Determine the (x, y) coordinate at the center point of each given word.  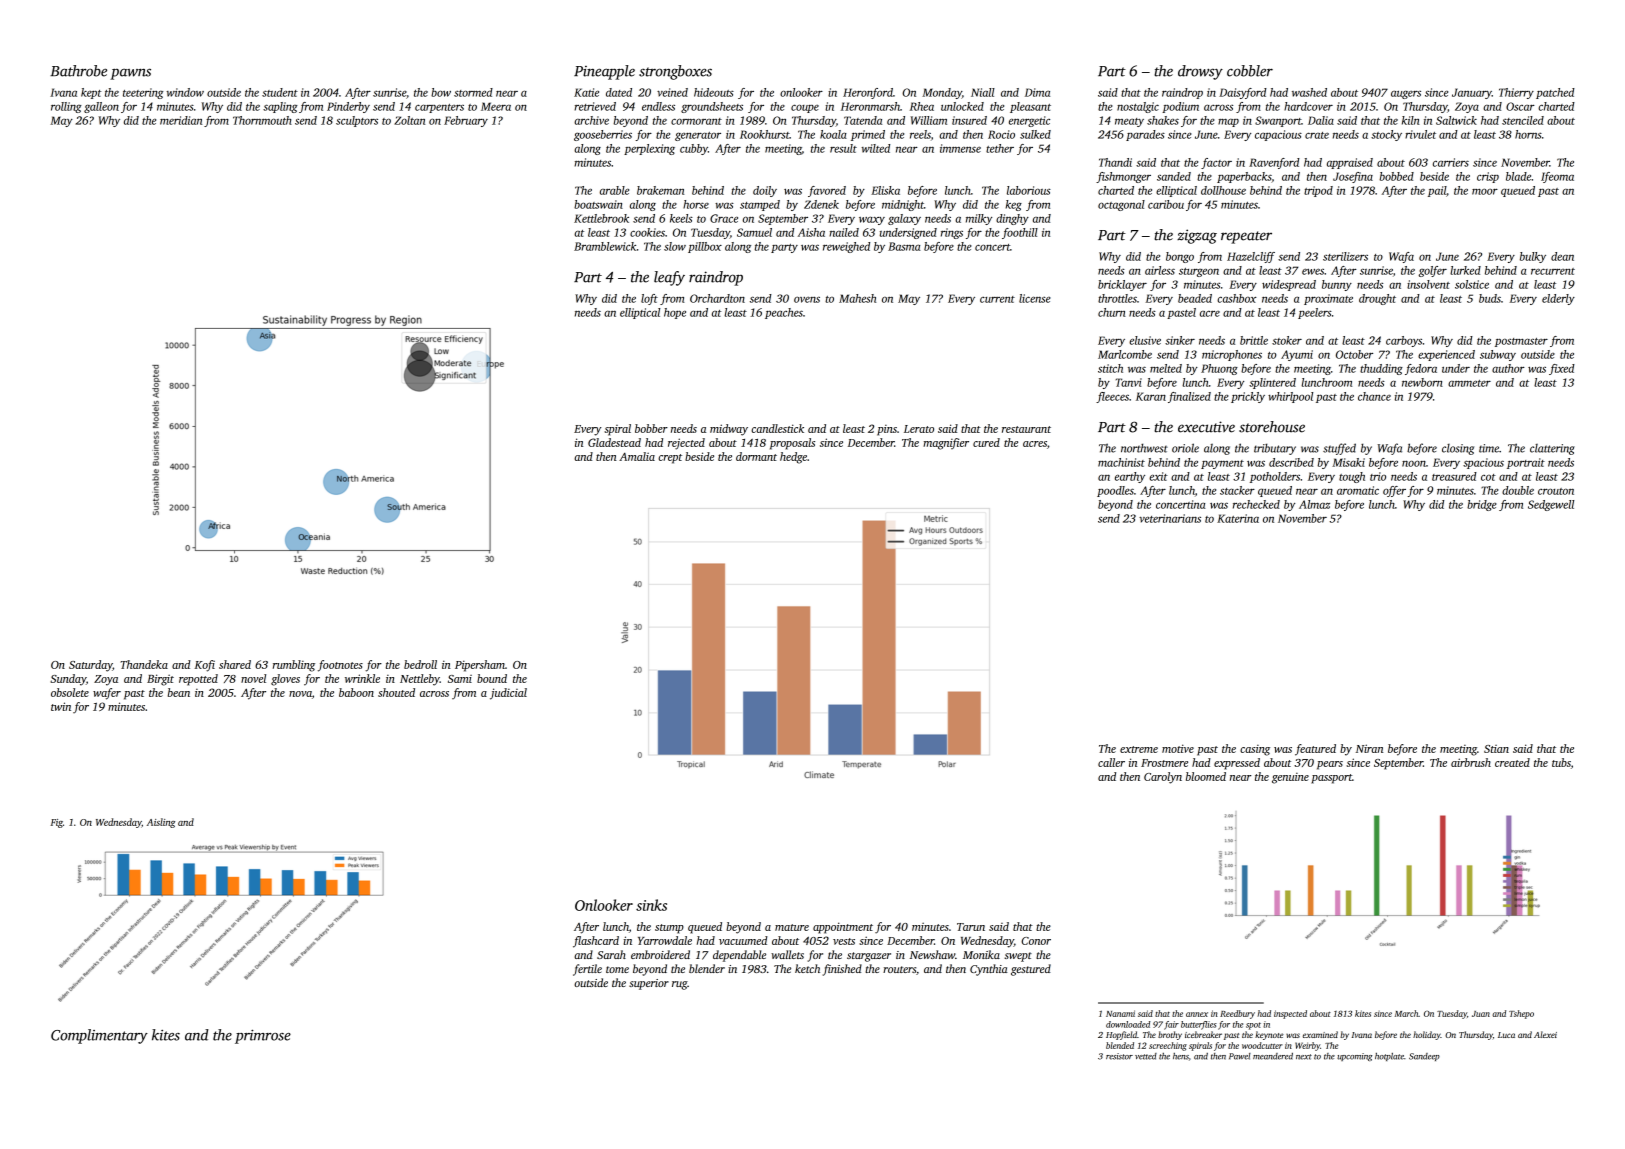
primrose (263, 1036)
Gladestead (614, 442)
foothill (1020, 233)
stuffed (1339, 449)
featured (1315, 750)
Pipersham (480, 666)
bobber (651, 428)
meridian (181, 120)
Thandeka (144, 664)
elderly (1558, 299)
